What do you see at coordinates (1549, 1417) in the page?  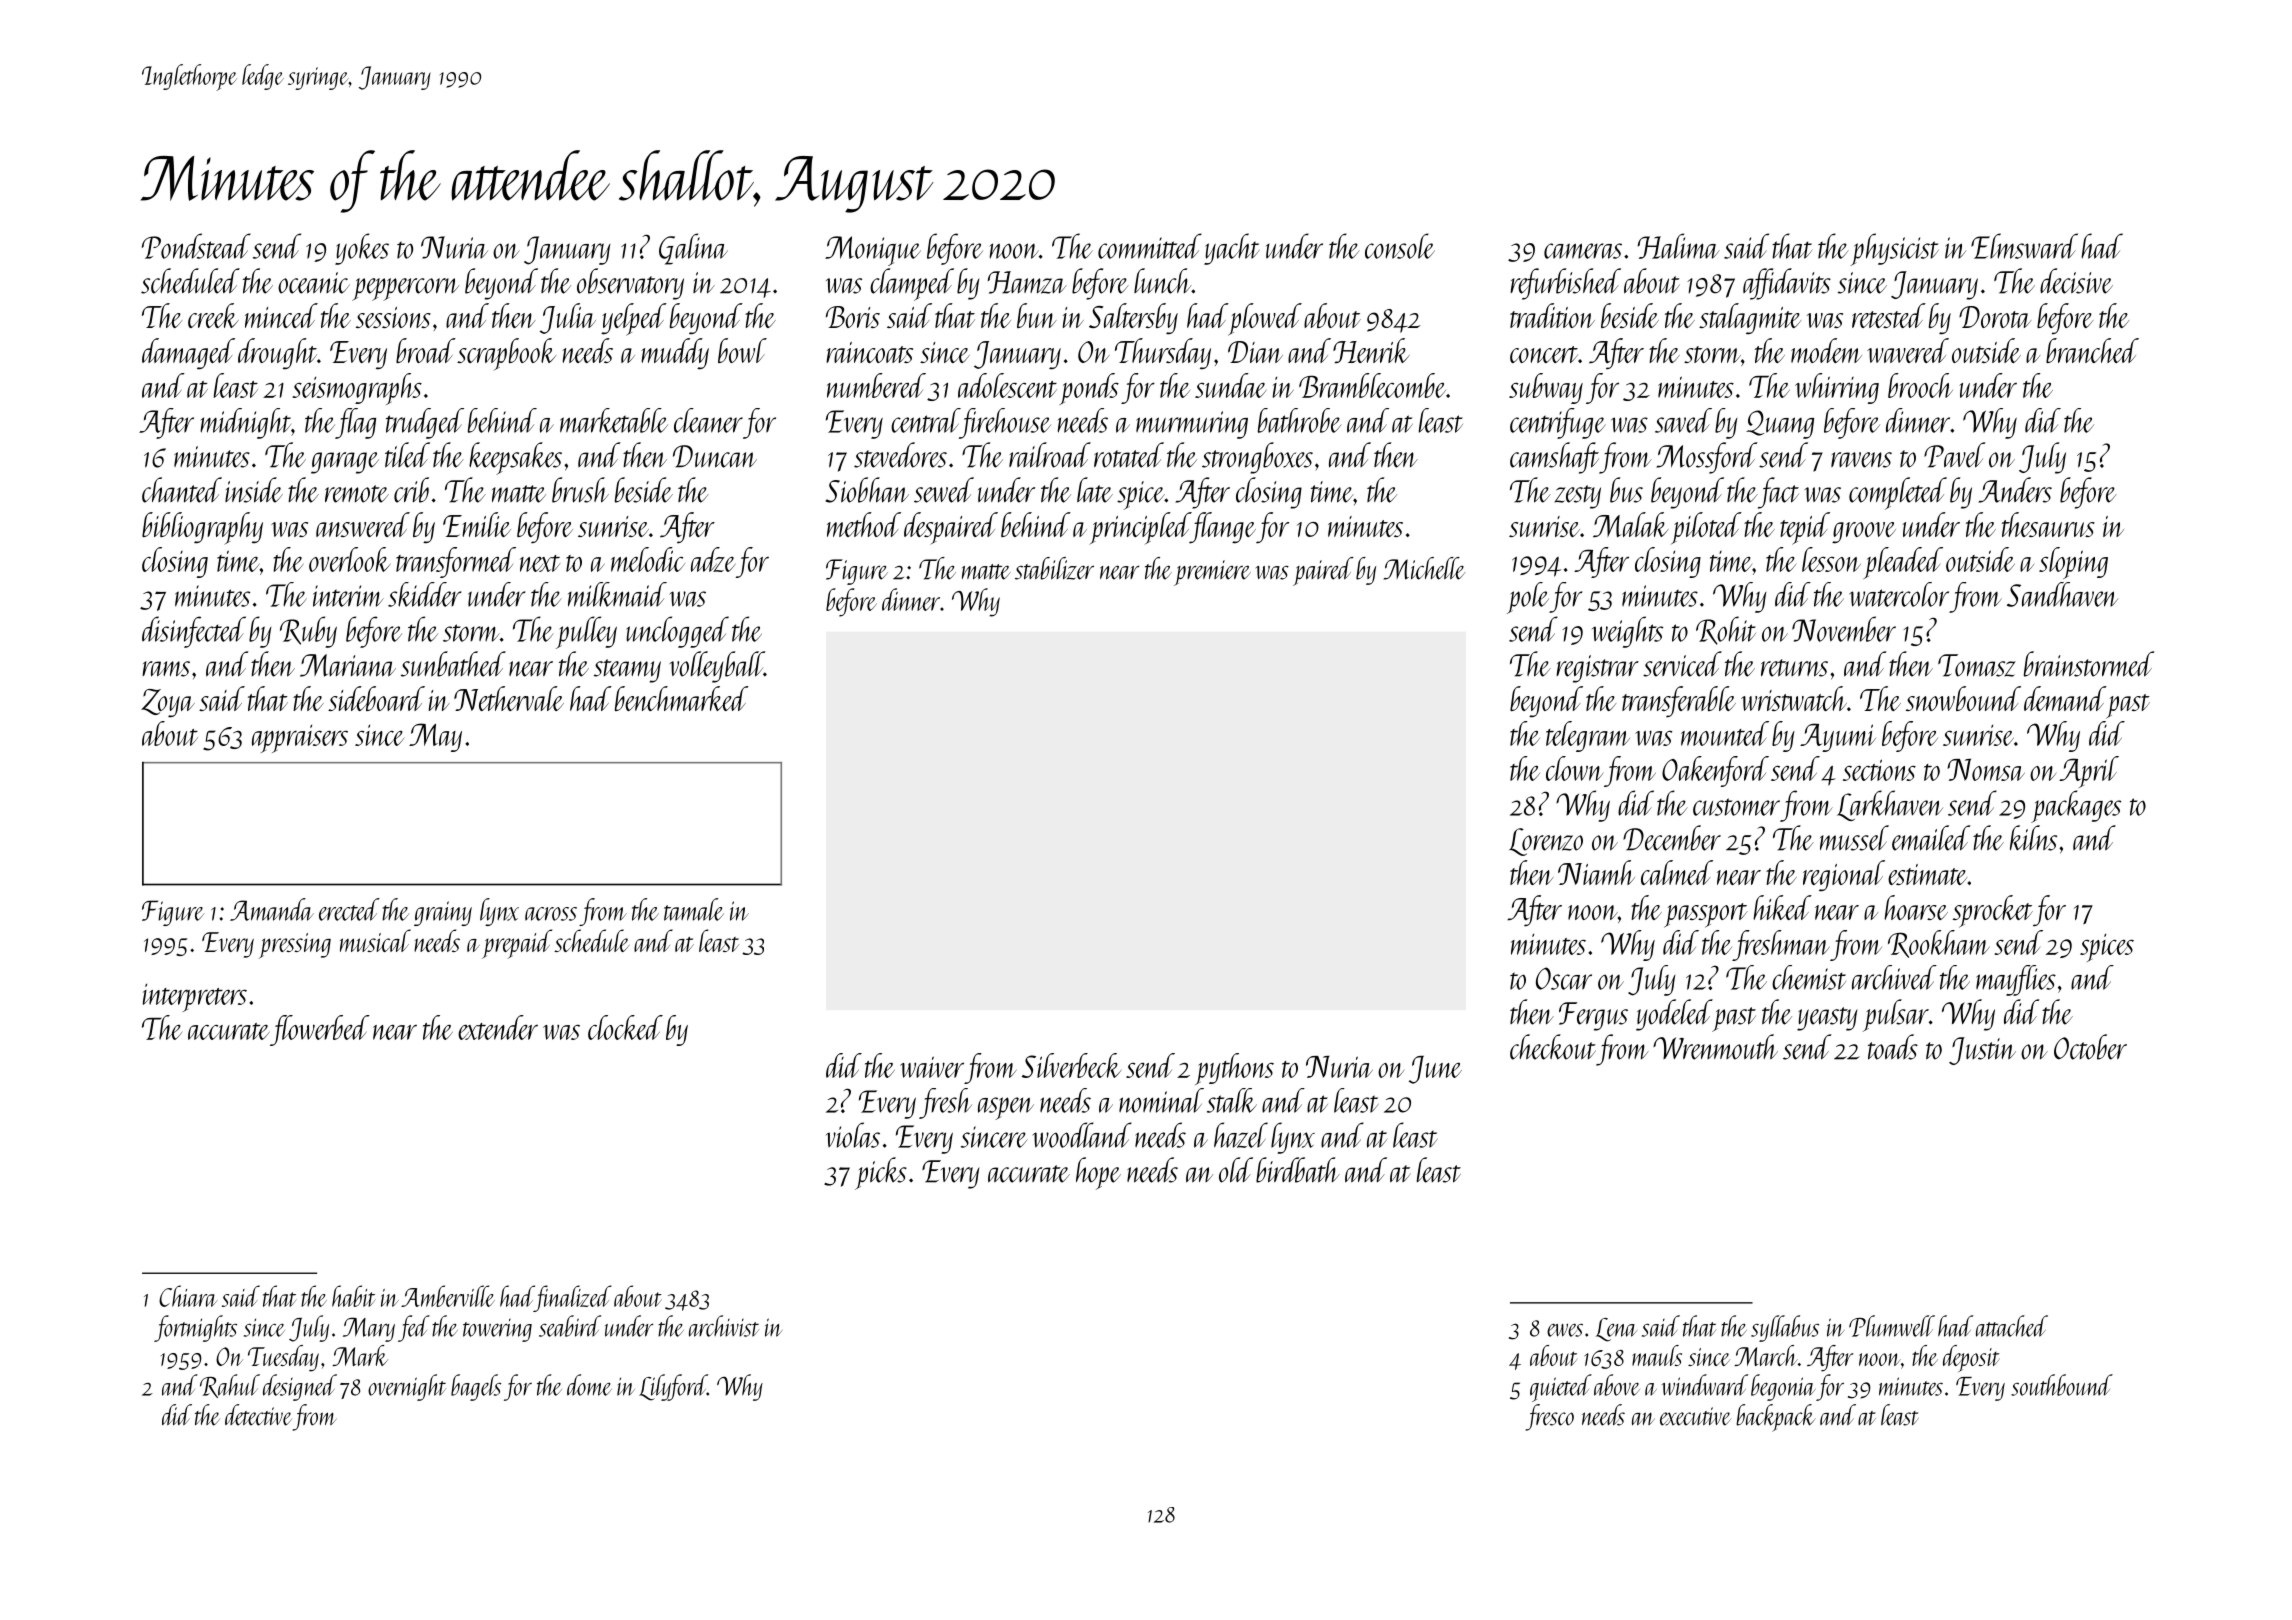 I see `fresco` at bounding box center [1549, 1417].
